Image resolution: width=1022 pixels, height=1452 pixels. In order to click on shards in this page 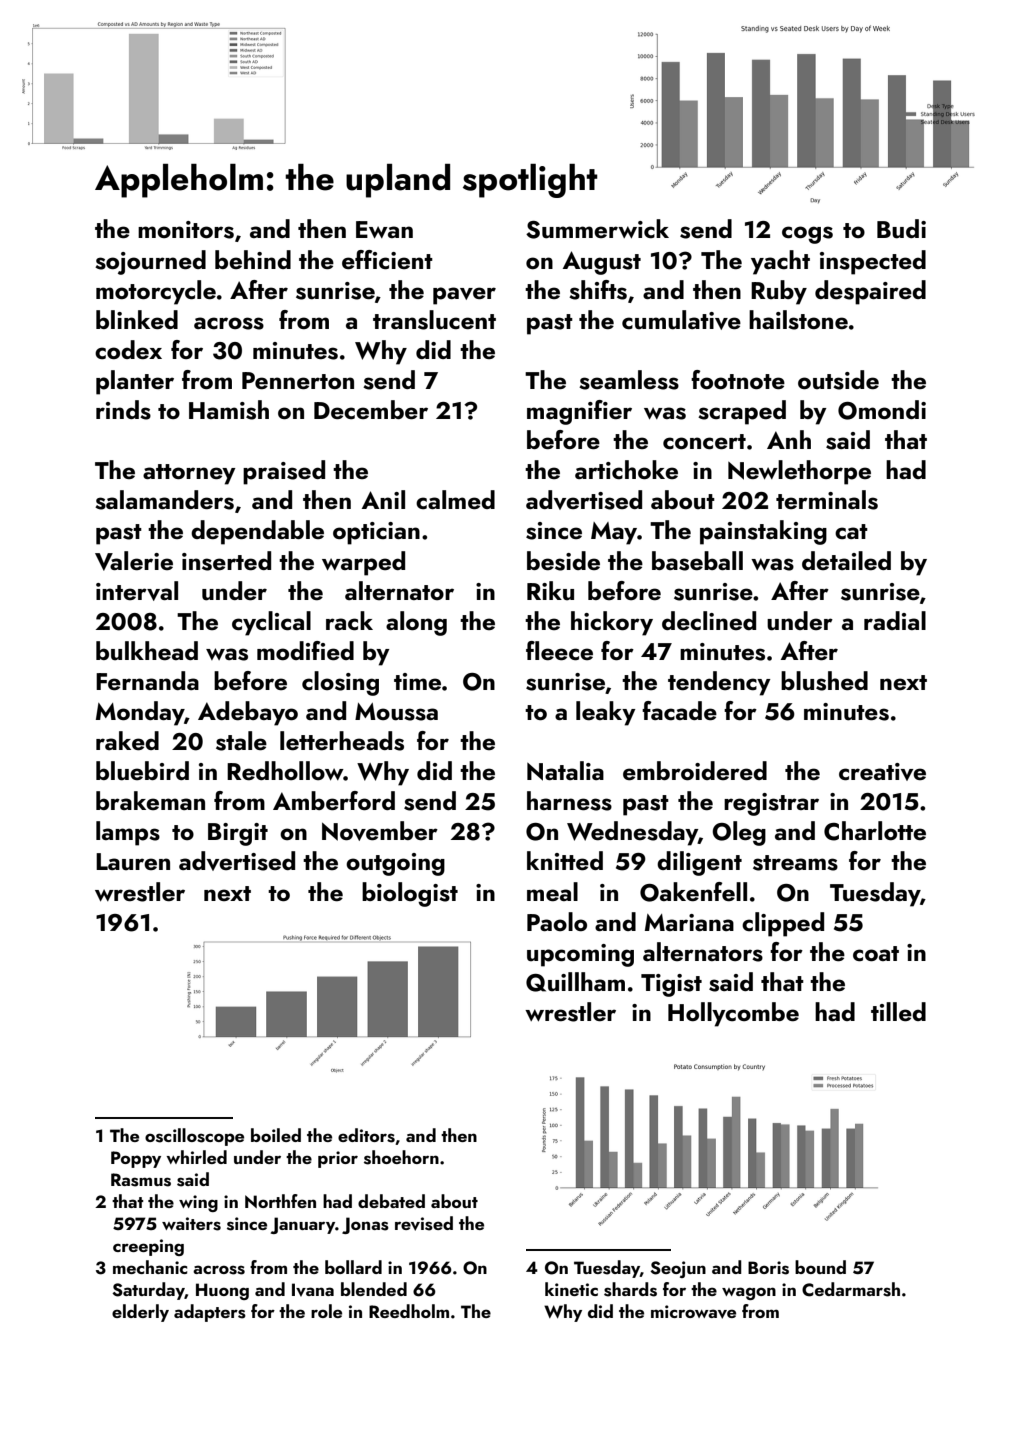, I will do `click(630, 1289)`.
